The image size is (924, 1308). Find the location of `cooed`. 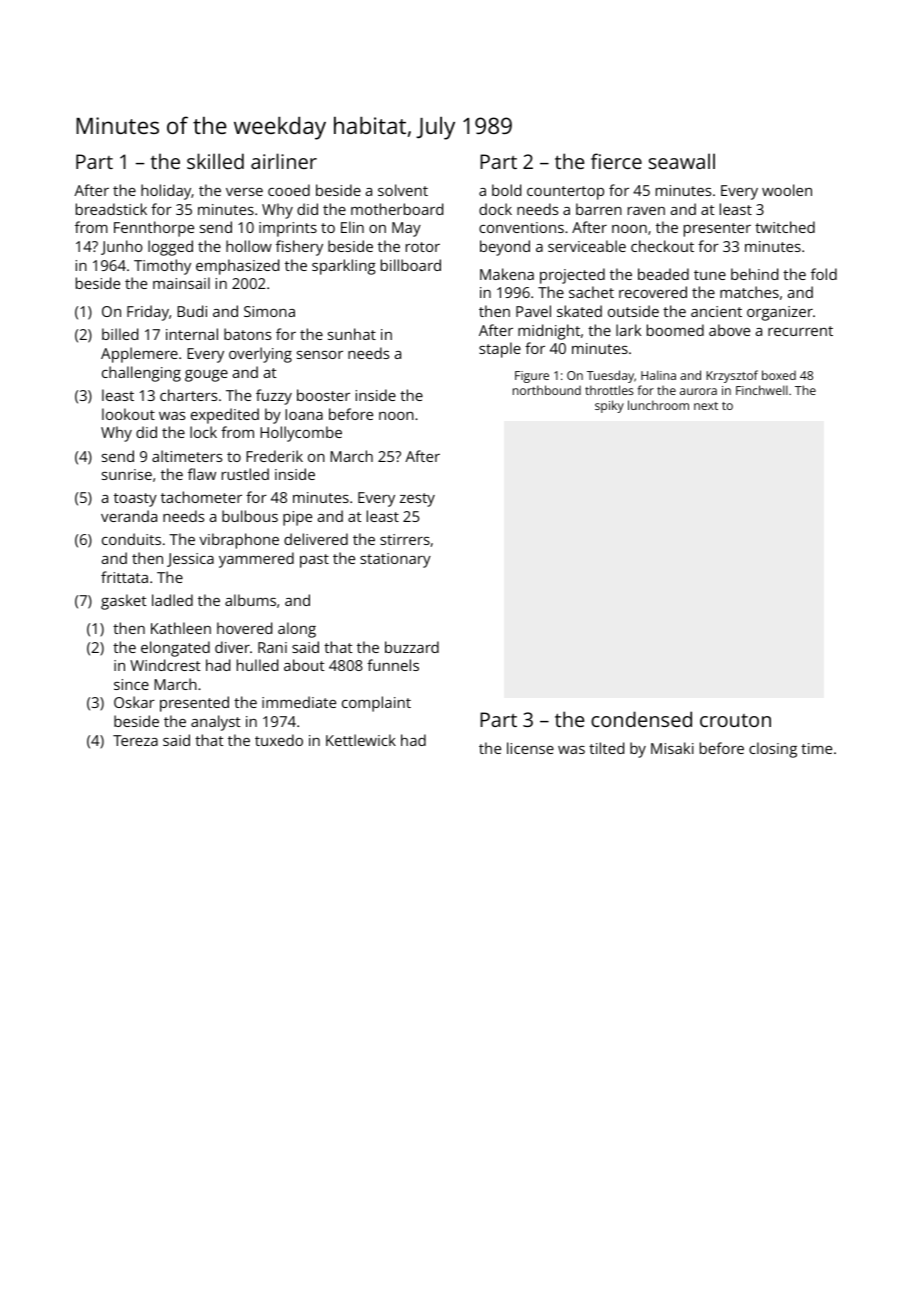

cooed is located at coordinates (289, 190).
